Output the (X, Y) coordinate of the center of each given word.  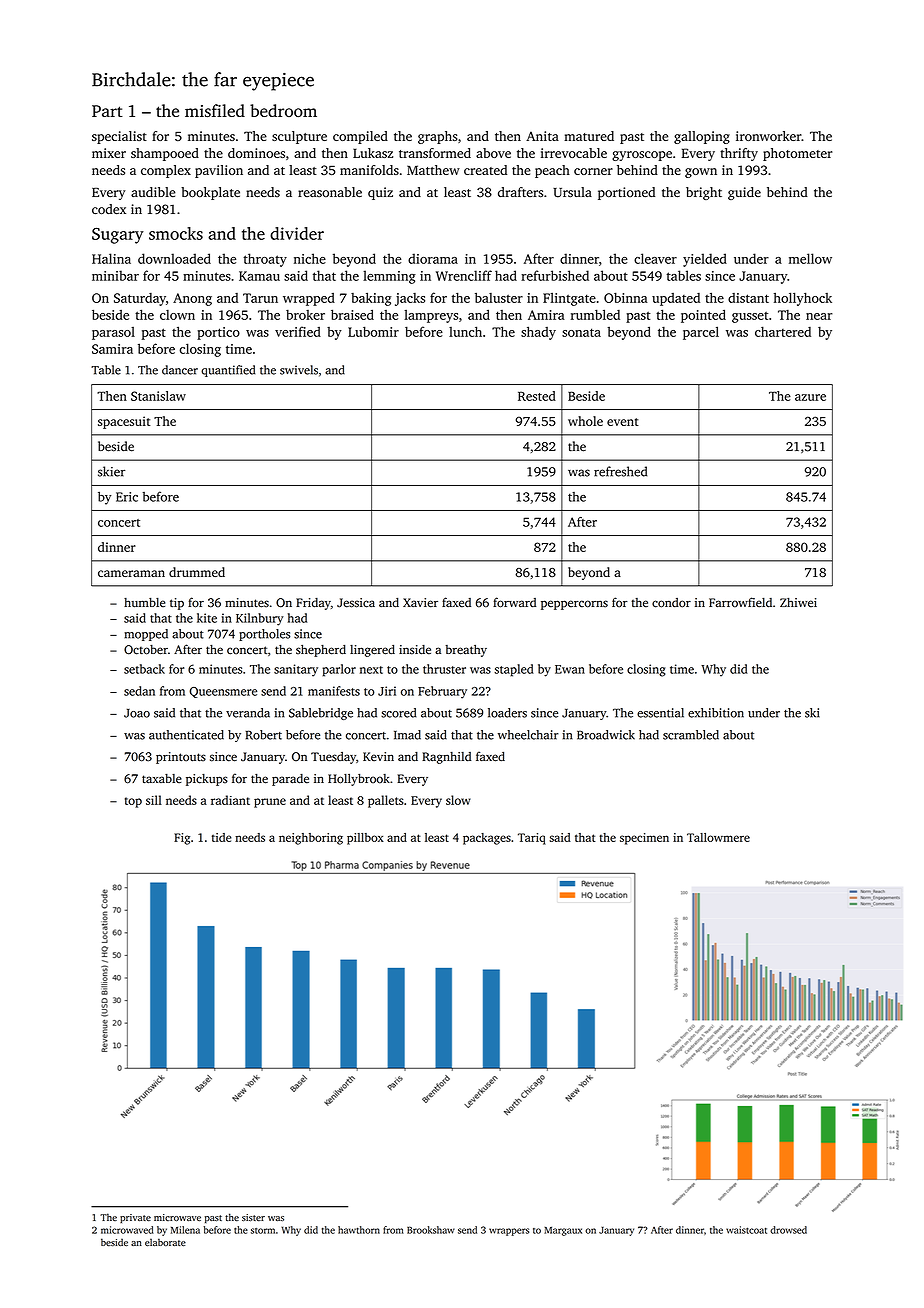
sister (253, 1217)
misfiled (215, 110)
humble (144, 602)
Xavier (420, 603)
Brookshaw (431, 1230)
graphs (437, 137)
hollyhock (803, 299)
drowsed (788, 1230)
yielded (705, 260)
